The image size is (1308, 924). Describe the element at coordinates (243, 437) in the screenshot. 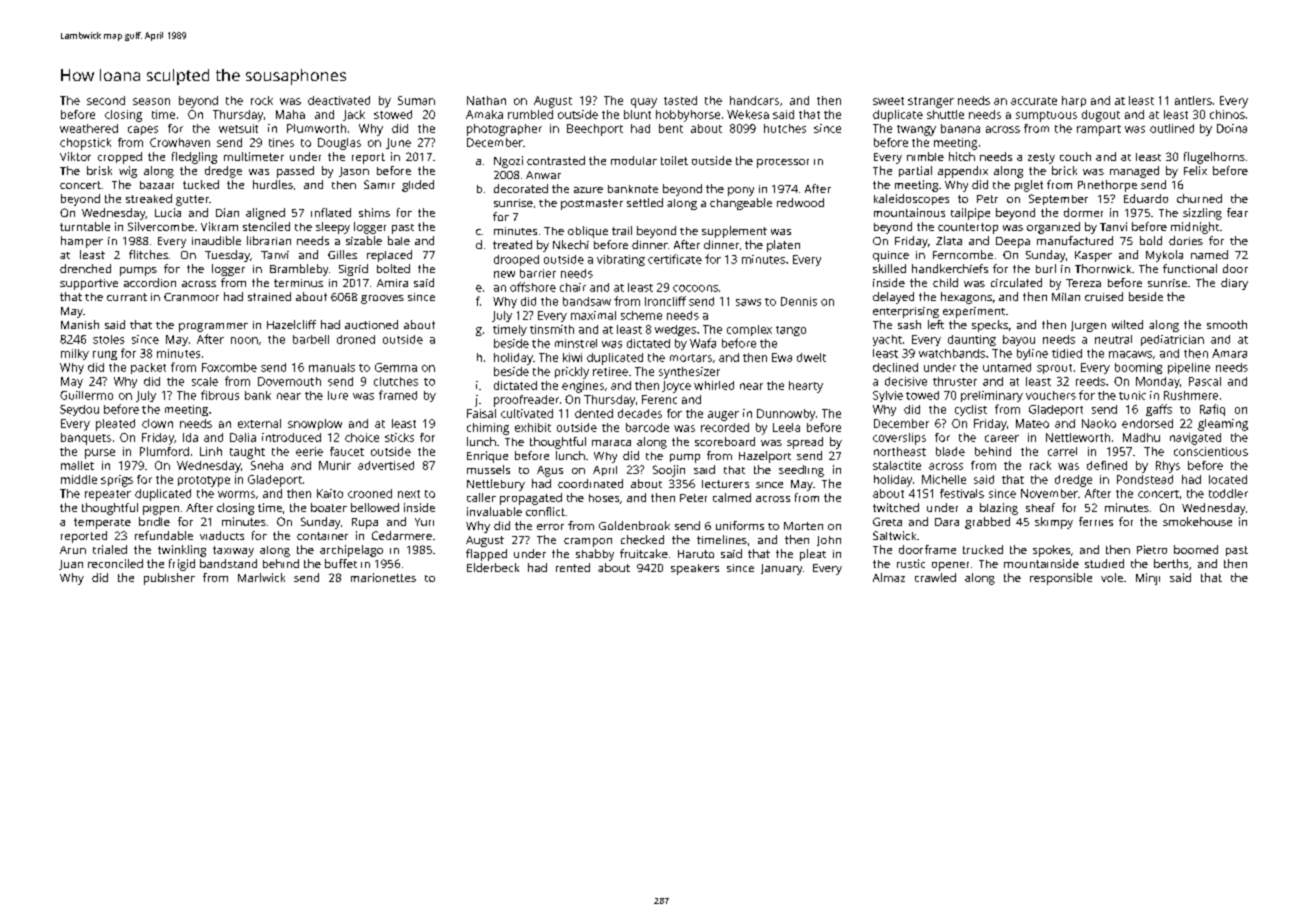

I see `Dalia` at that location.
